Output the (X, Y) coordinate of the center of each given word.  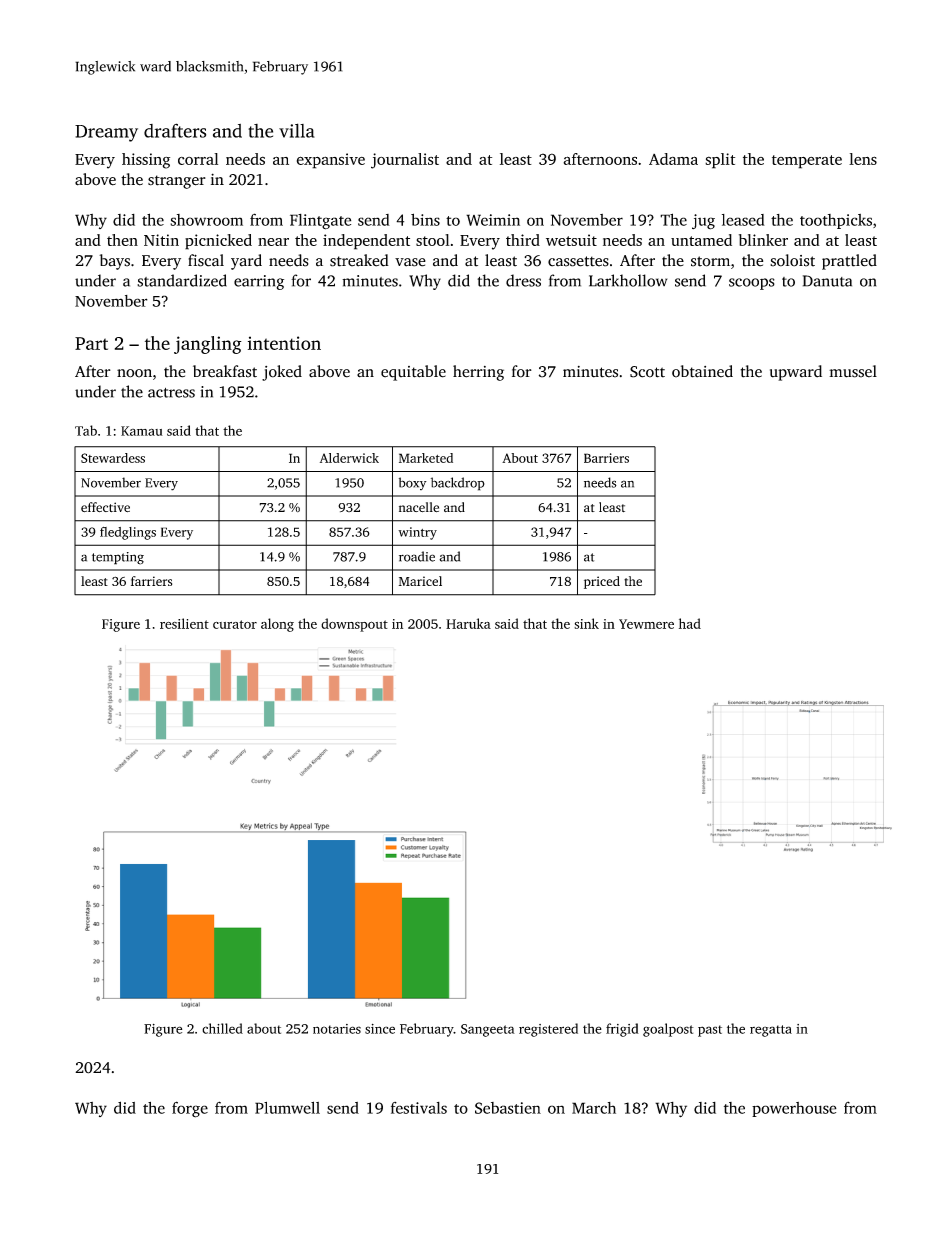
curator (235, 624)
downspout (354, 625)
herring (478, 373)
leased (743, 220)
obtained (702, 371)
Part (91, 343)
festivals (419, 1108)
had (690, 623)
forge (190, 1109)
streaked (359, 260)
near (273, 242)
